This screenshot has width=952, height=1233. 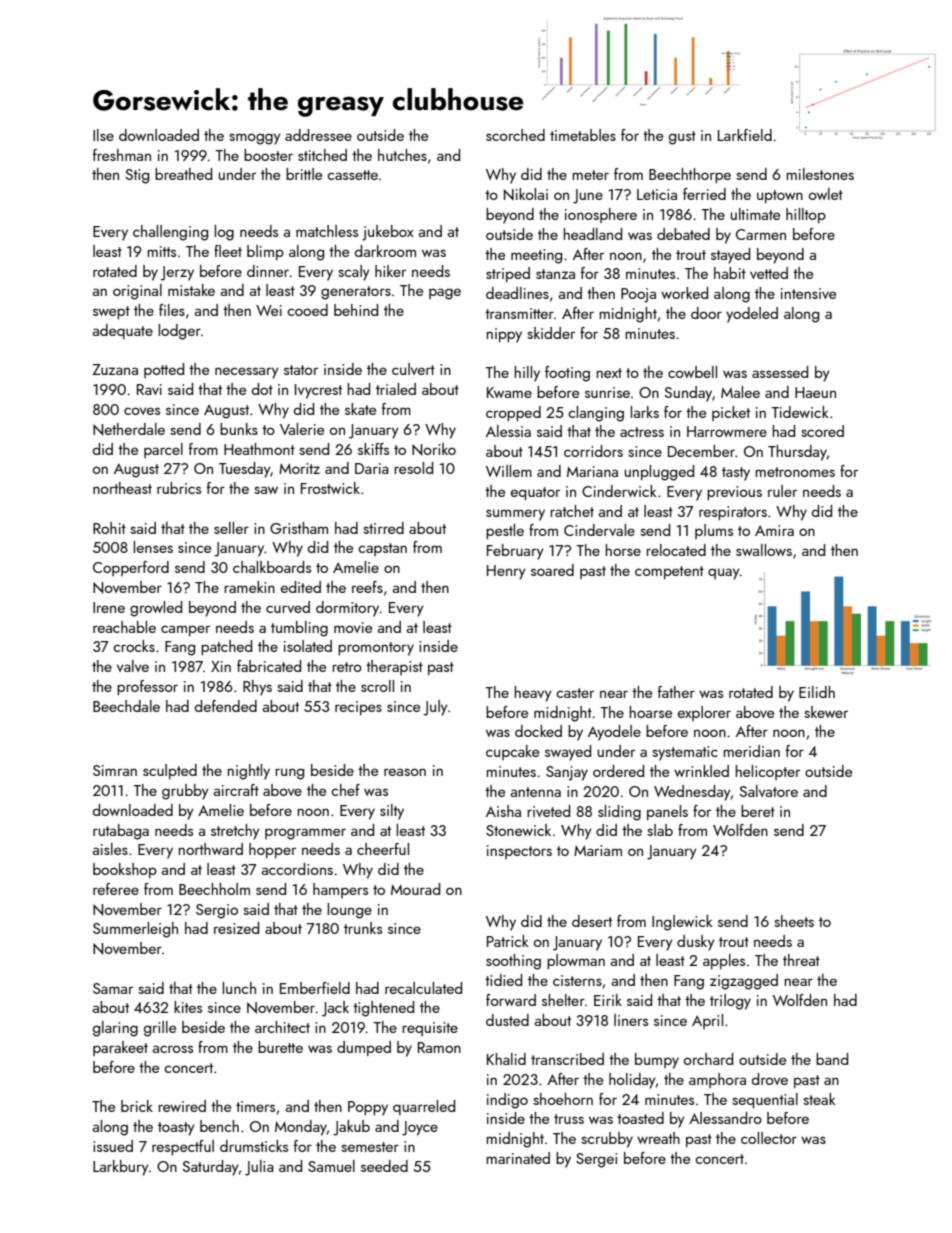 I want to click on uptown, so click(x=780, y=196).
